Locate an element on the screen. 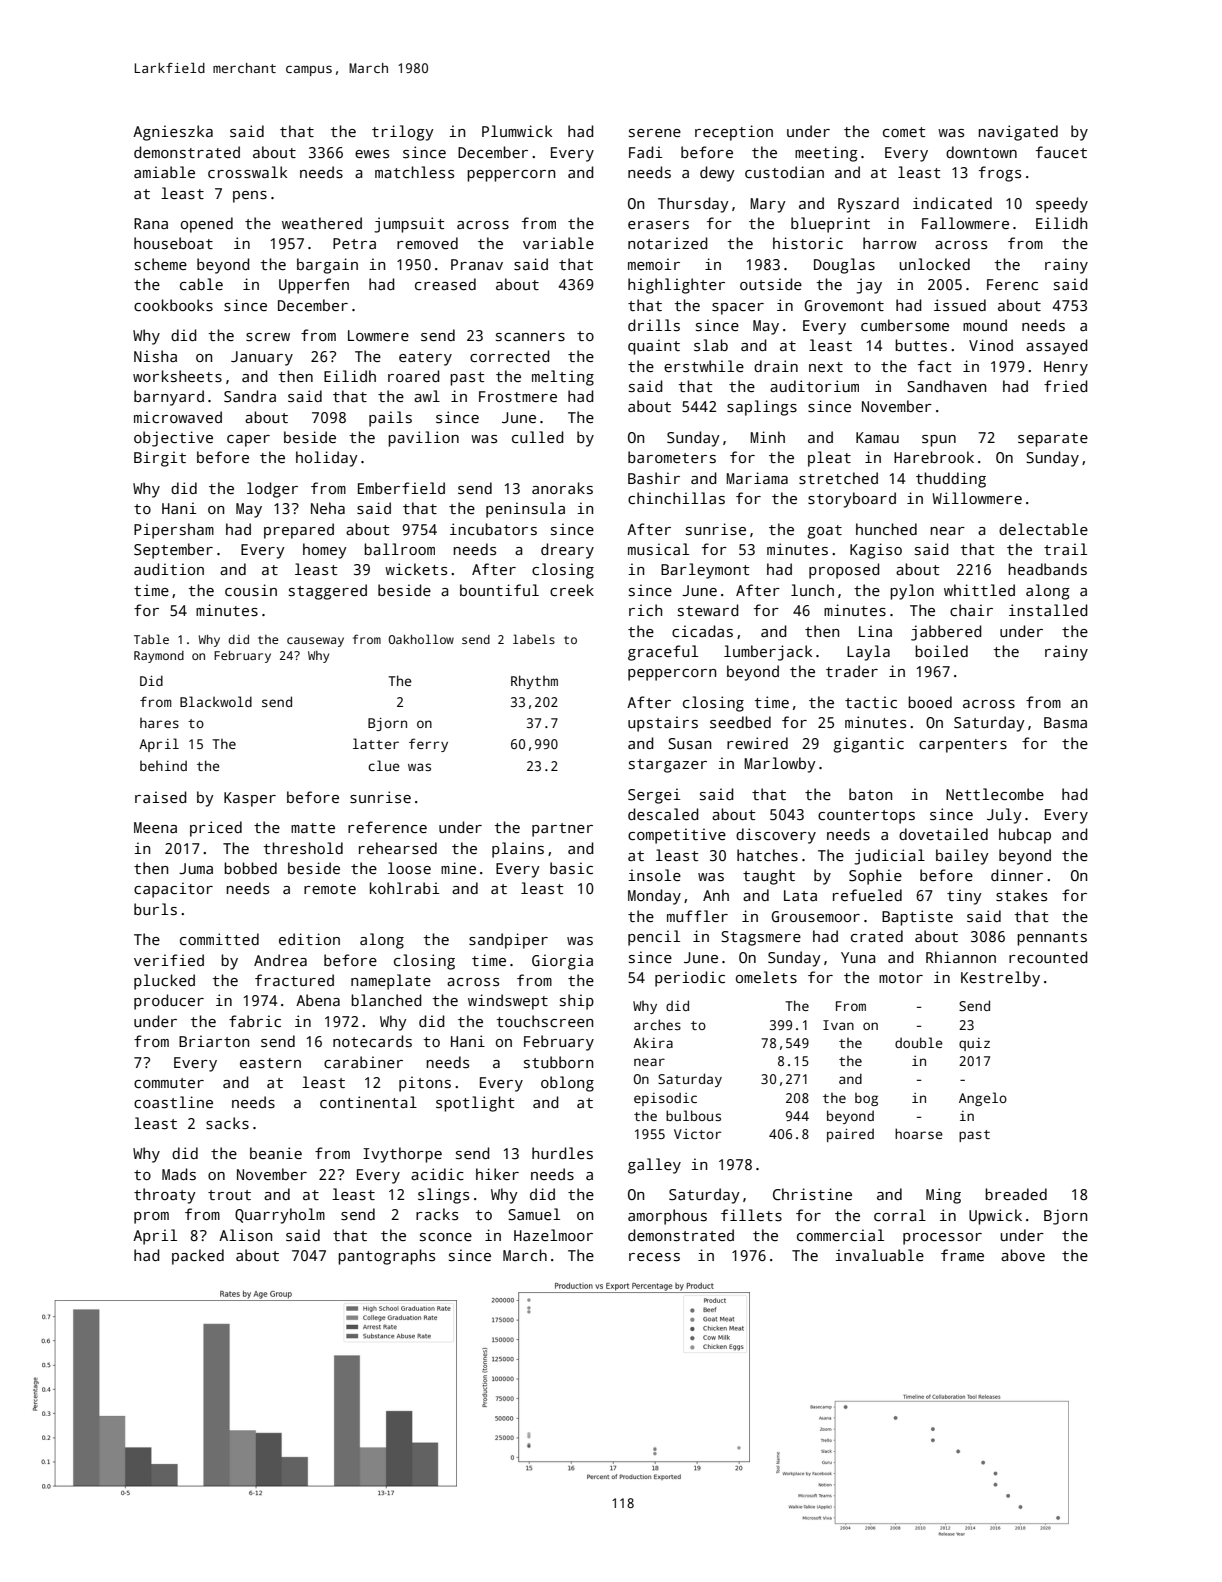 The height and width of the screenshot is (1582, 1222). seedbed is located at coordinates (740, 722).
